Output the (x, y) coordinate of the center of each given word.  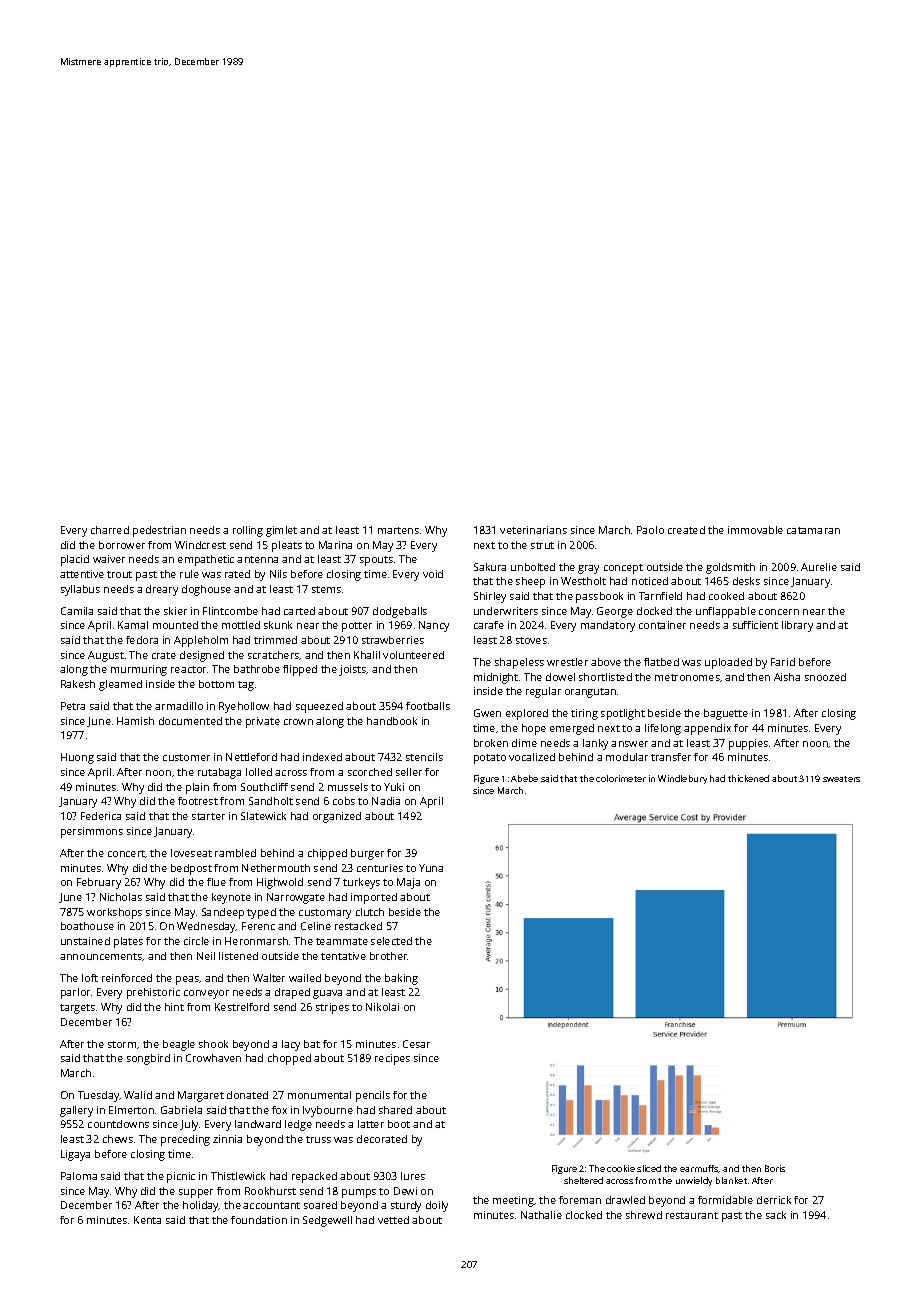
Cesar (416, 1044)
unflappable (726, 612)
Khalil (367, 655)
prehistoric (153, 993)
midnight (496, 678)
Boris (775, 1168)
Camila (77, 611)
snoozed (825, 677)
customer (186, 757)
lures (413, 1176)
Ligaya (75, 1155)
